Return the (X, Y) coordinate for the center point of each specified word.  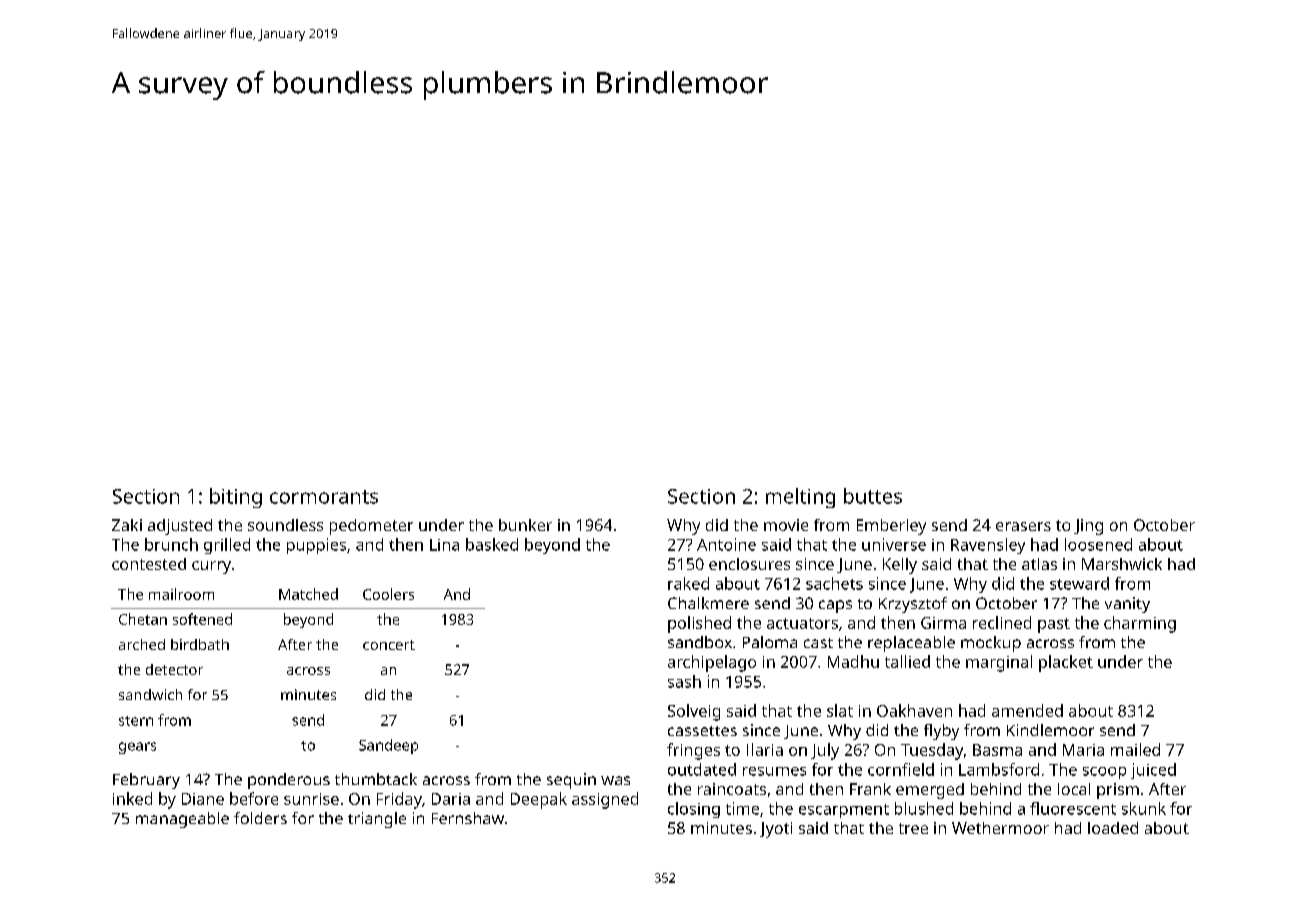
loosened (1098, 544)
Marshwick (1122, 564)
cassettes (702, 731)
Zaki (127, 525)
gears (137, 748)
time (742, 808)
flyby (941, 732)
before (254, 798)
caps (835, 606)
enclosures (749, 564)
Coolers (388, 594)
